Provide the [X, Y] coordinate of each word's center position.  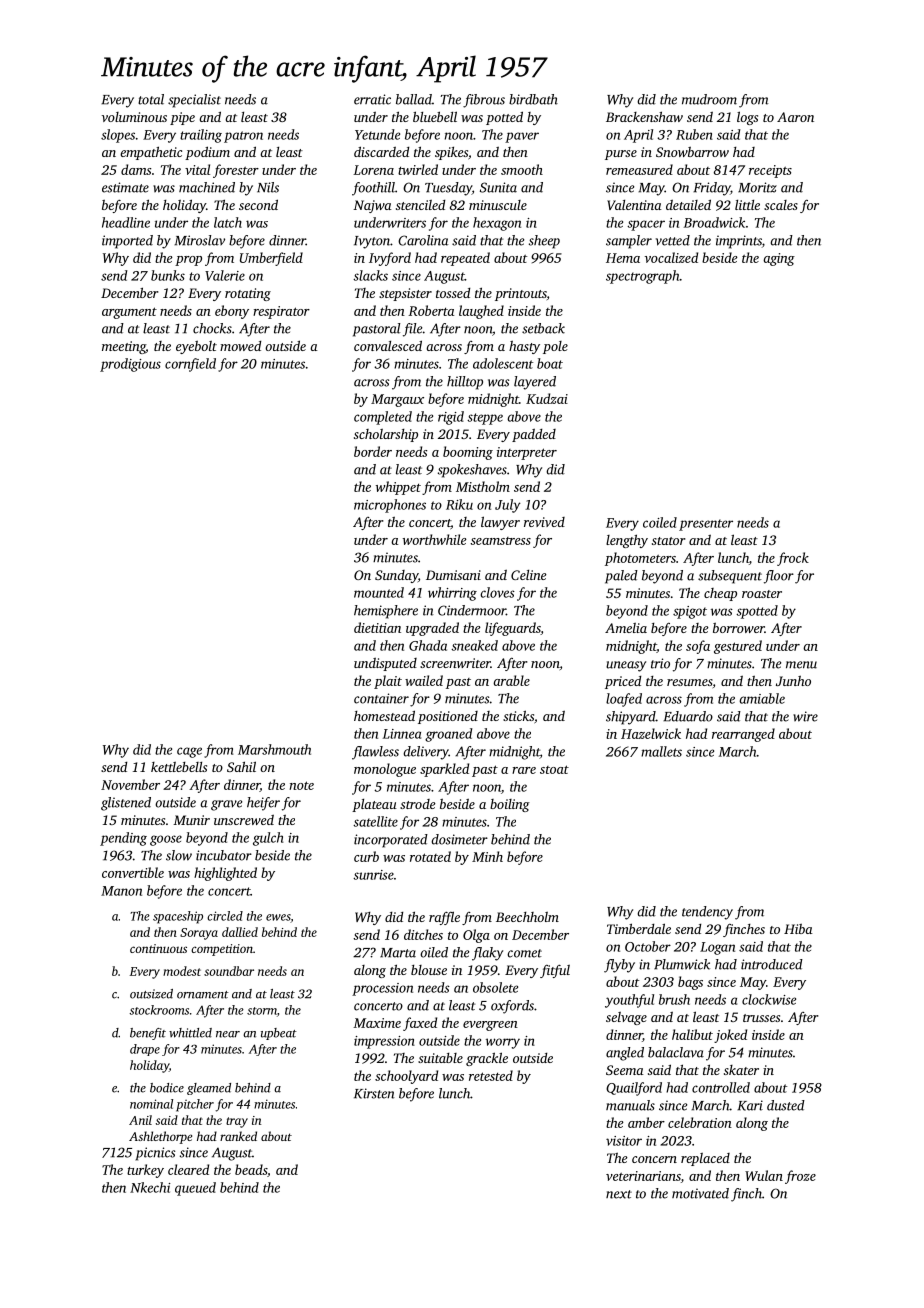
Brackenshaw [644, 116]
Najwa [372, 206]
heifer [263, 804]
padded [534, 435]
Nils [268, 187]
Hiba [798, 929]
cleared [188, 1169]
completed [383, 418]
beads [251, 1169]
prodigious [130, 365]
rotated [430, 856]
